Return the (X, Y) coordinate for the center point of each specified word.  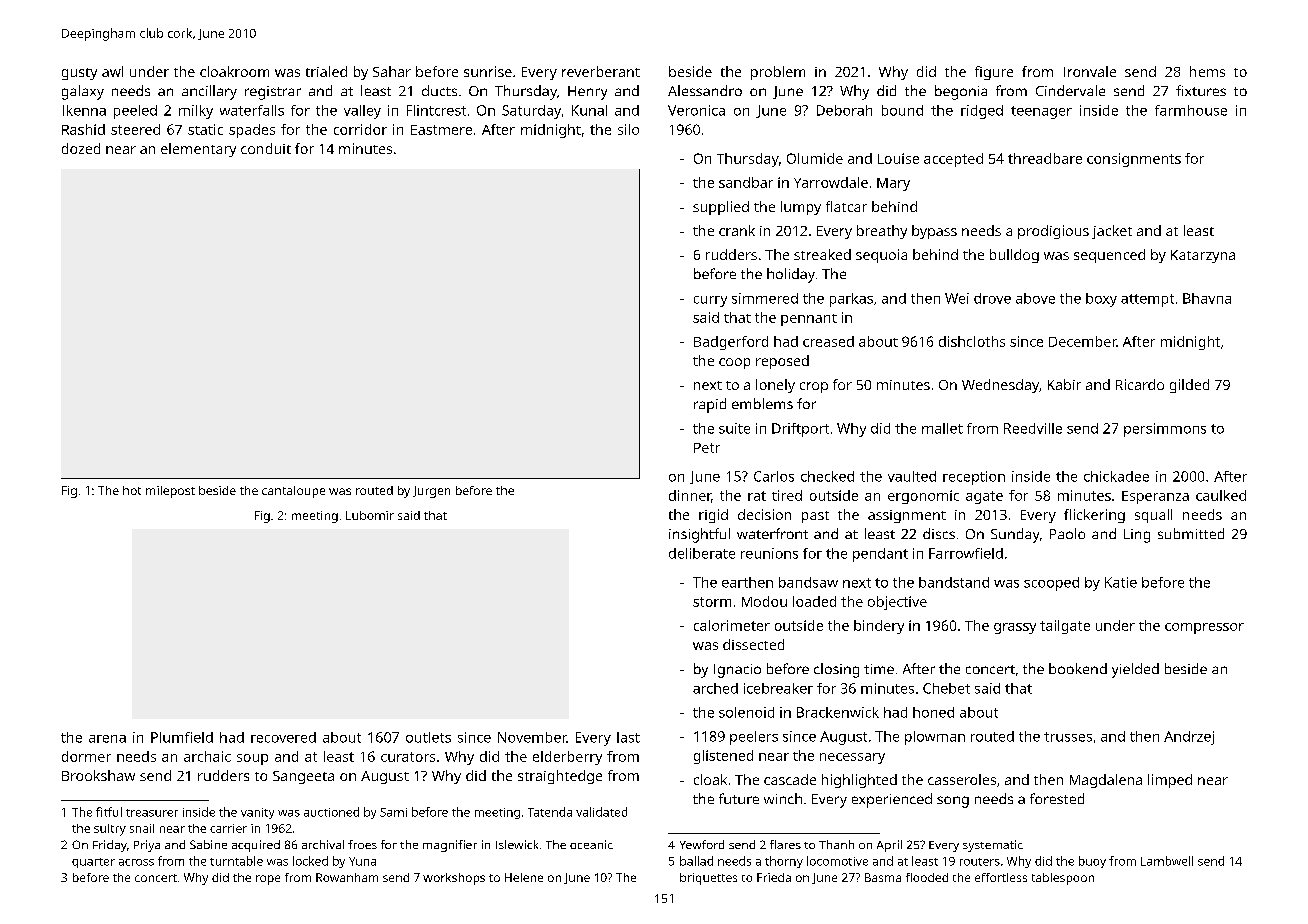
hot (132, 490)
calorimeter (732, 625)
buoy (1092, 862)
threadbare (1045, 158)
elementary (198, 150)
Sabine (208, 844)
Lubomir (370, 515)
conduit (266, 148)
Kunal (589, 110)
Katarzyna (1203, 256)
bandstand (954, 582)
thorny (784, 862)
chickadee (1116, 476)
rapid (710, 405)
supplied (721, 208)
